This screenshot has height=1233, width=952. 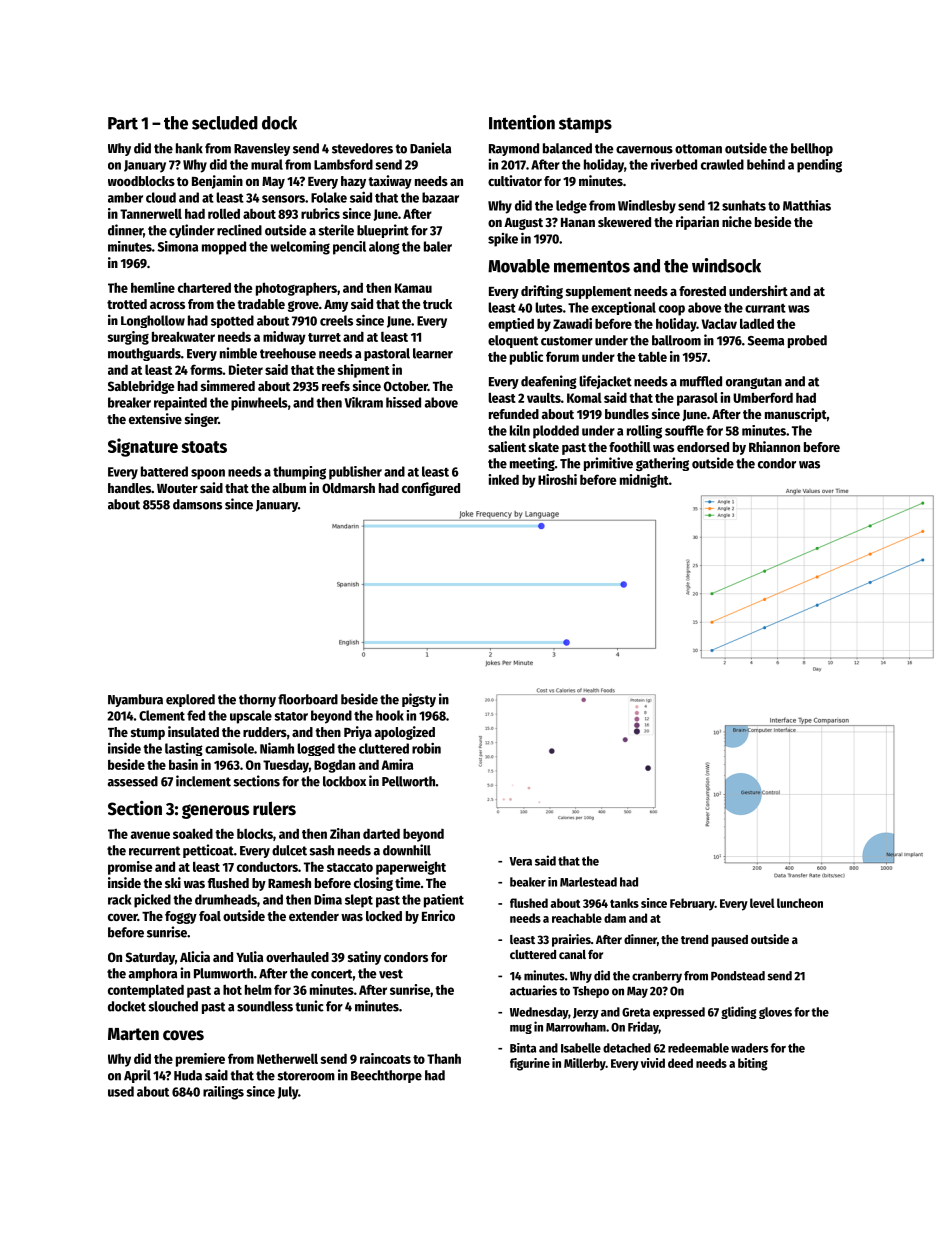 I want to click on secluded, so click(x=225, y=123).
